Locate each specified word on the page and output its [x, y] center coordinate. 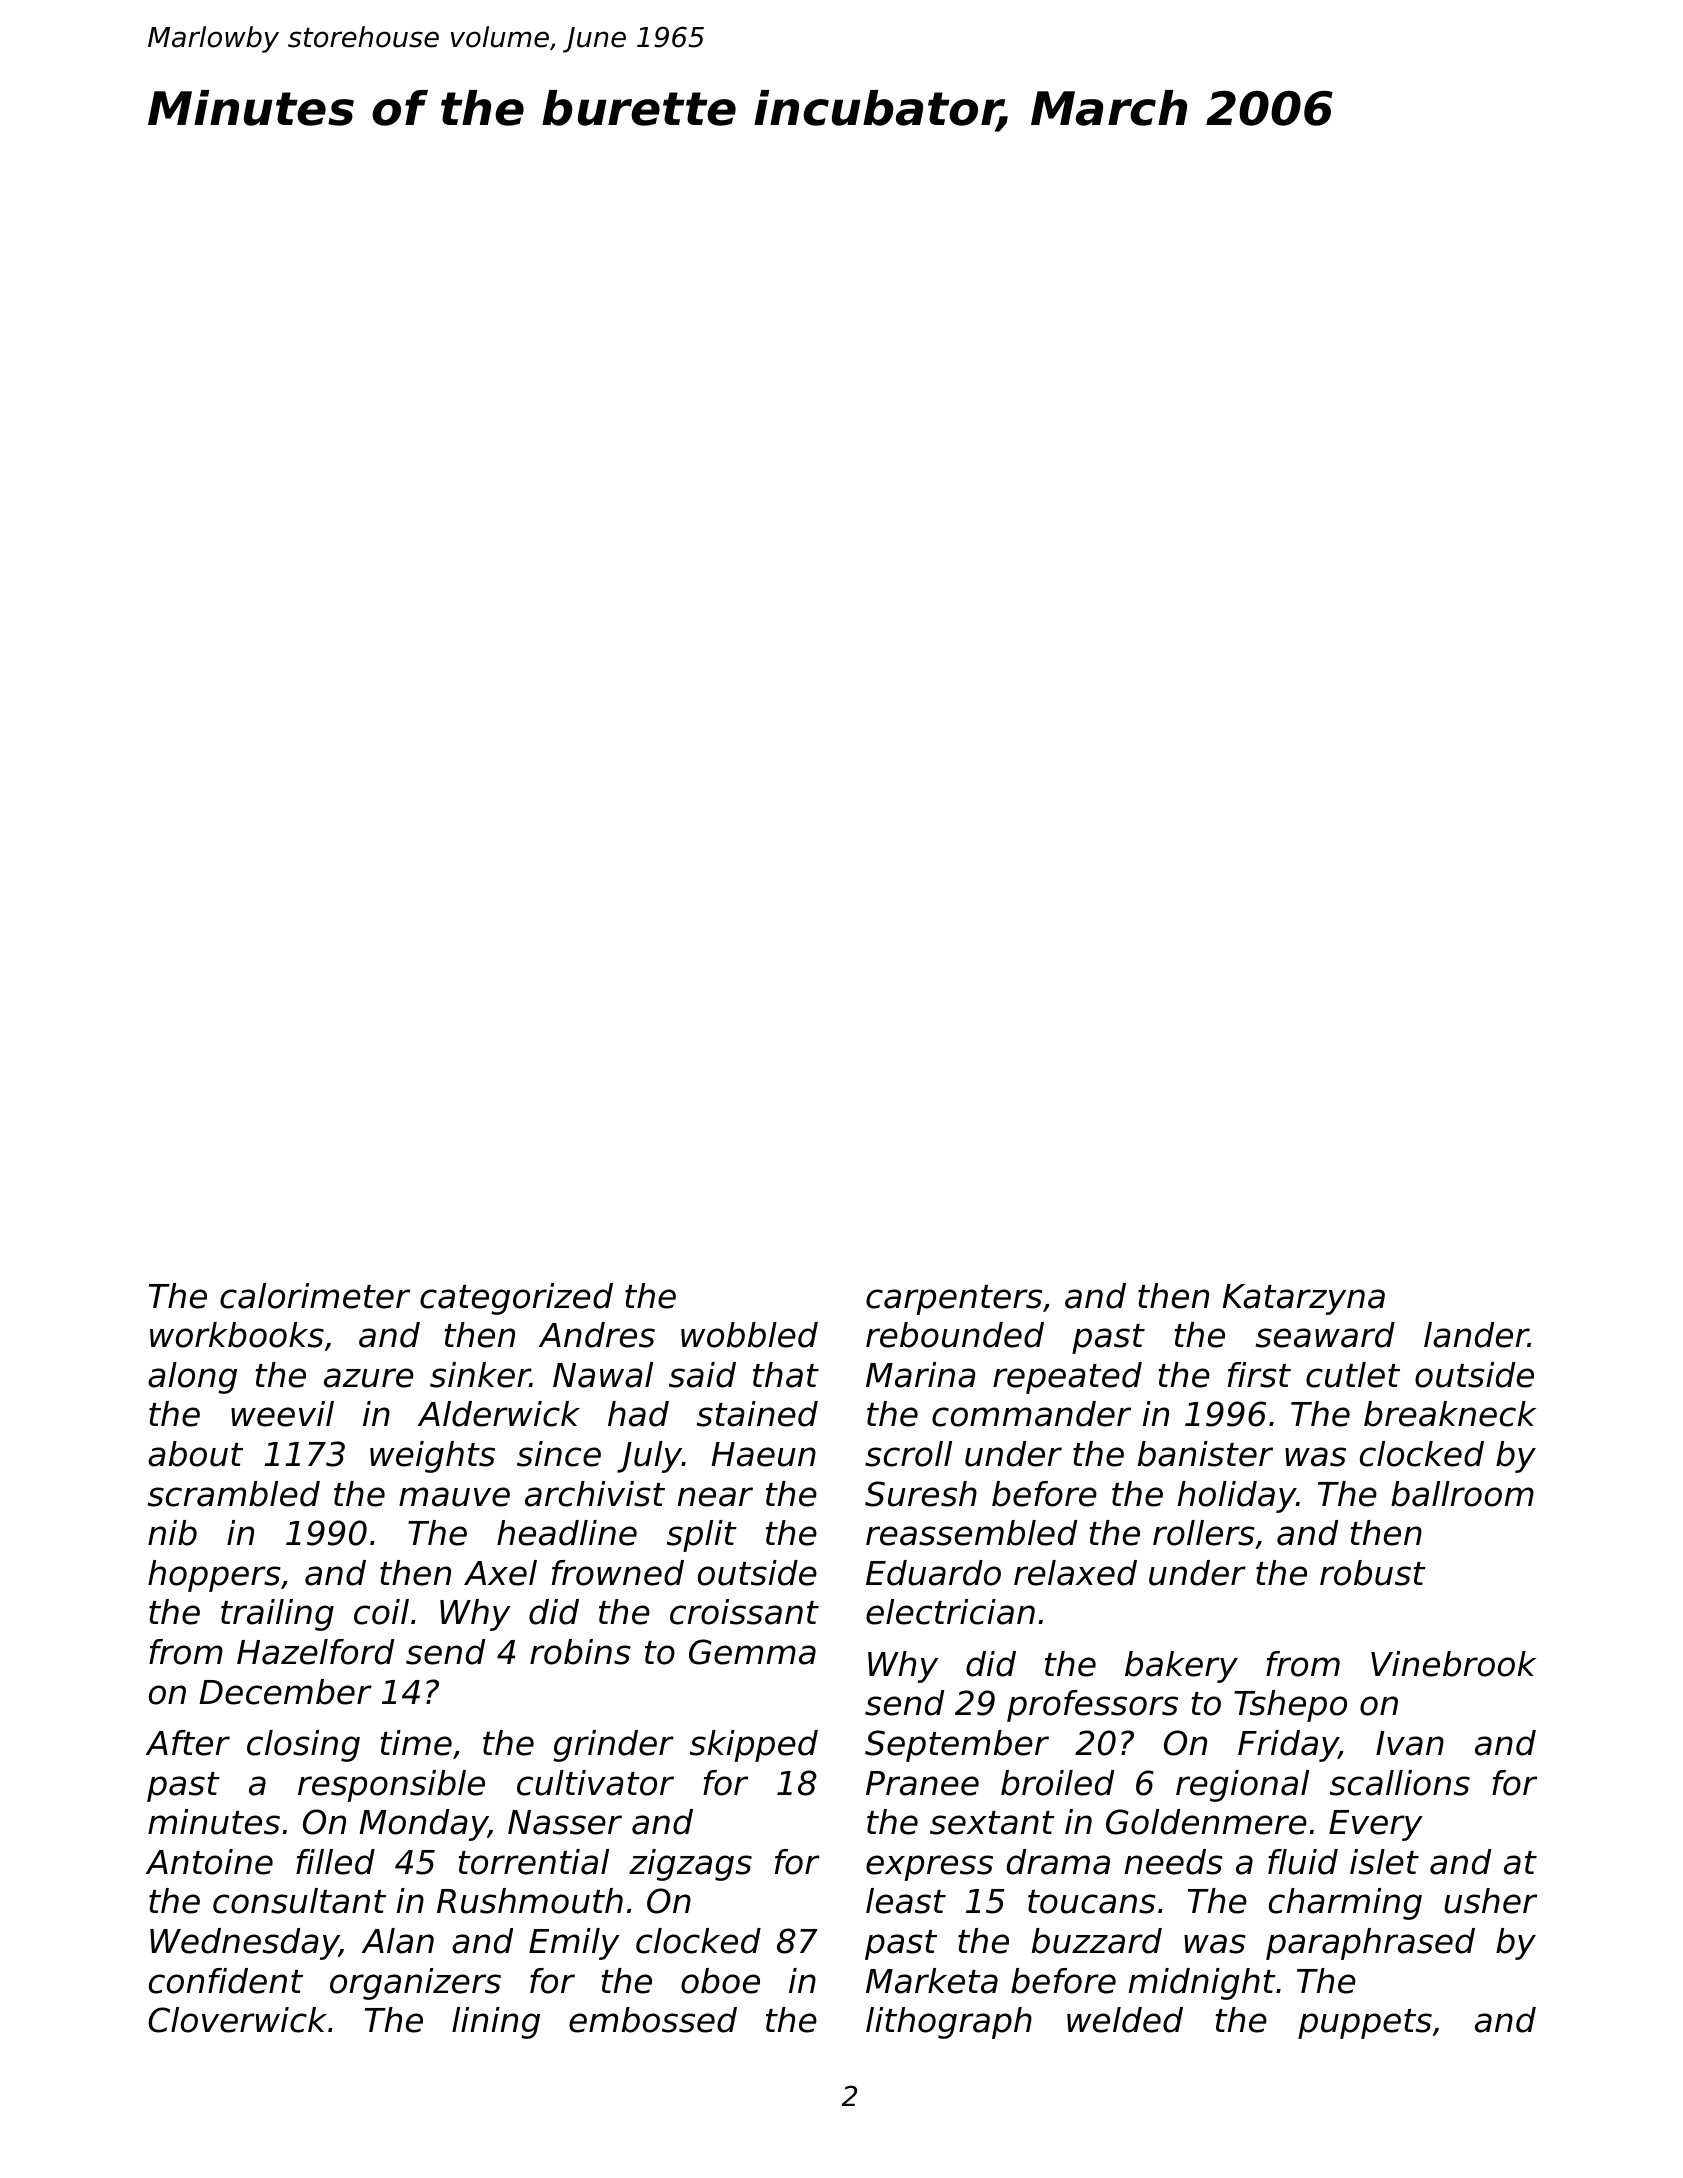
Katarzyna [1303, 1299]
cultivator [595, 1783]
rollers [1204, 1533]
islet [1384, 1862]
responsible [391, 1786]
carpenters [954, 1300]
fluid [1303, 1862]
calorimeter [315, 1296]
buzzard [1097, 1941]
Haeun [763, 1454]
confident [226, 1981]
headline [567, 1533]
